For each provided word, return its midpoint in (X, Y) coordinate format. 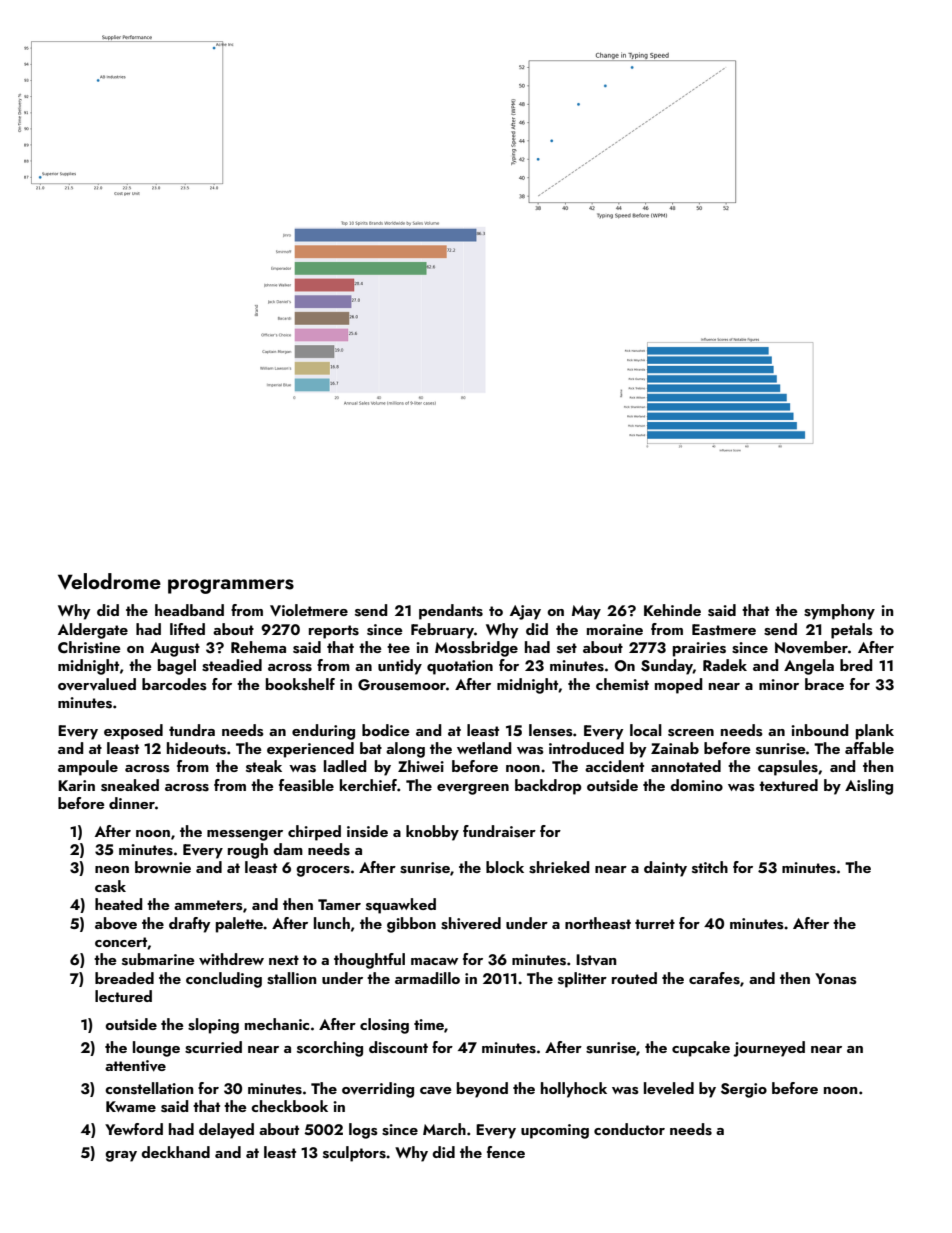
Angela (809, 667)
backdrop (548, 787)
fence (506, 1152)
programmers (231, 586)
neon (112, 869)
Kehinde (672, 610)
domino (696, 785)
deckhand (175, 1152)
